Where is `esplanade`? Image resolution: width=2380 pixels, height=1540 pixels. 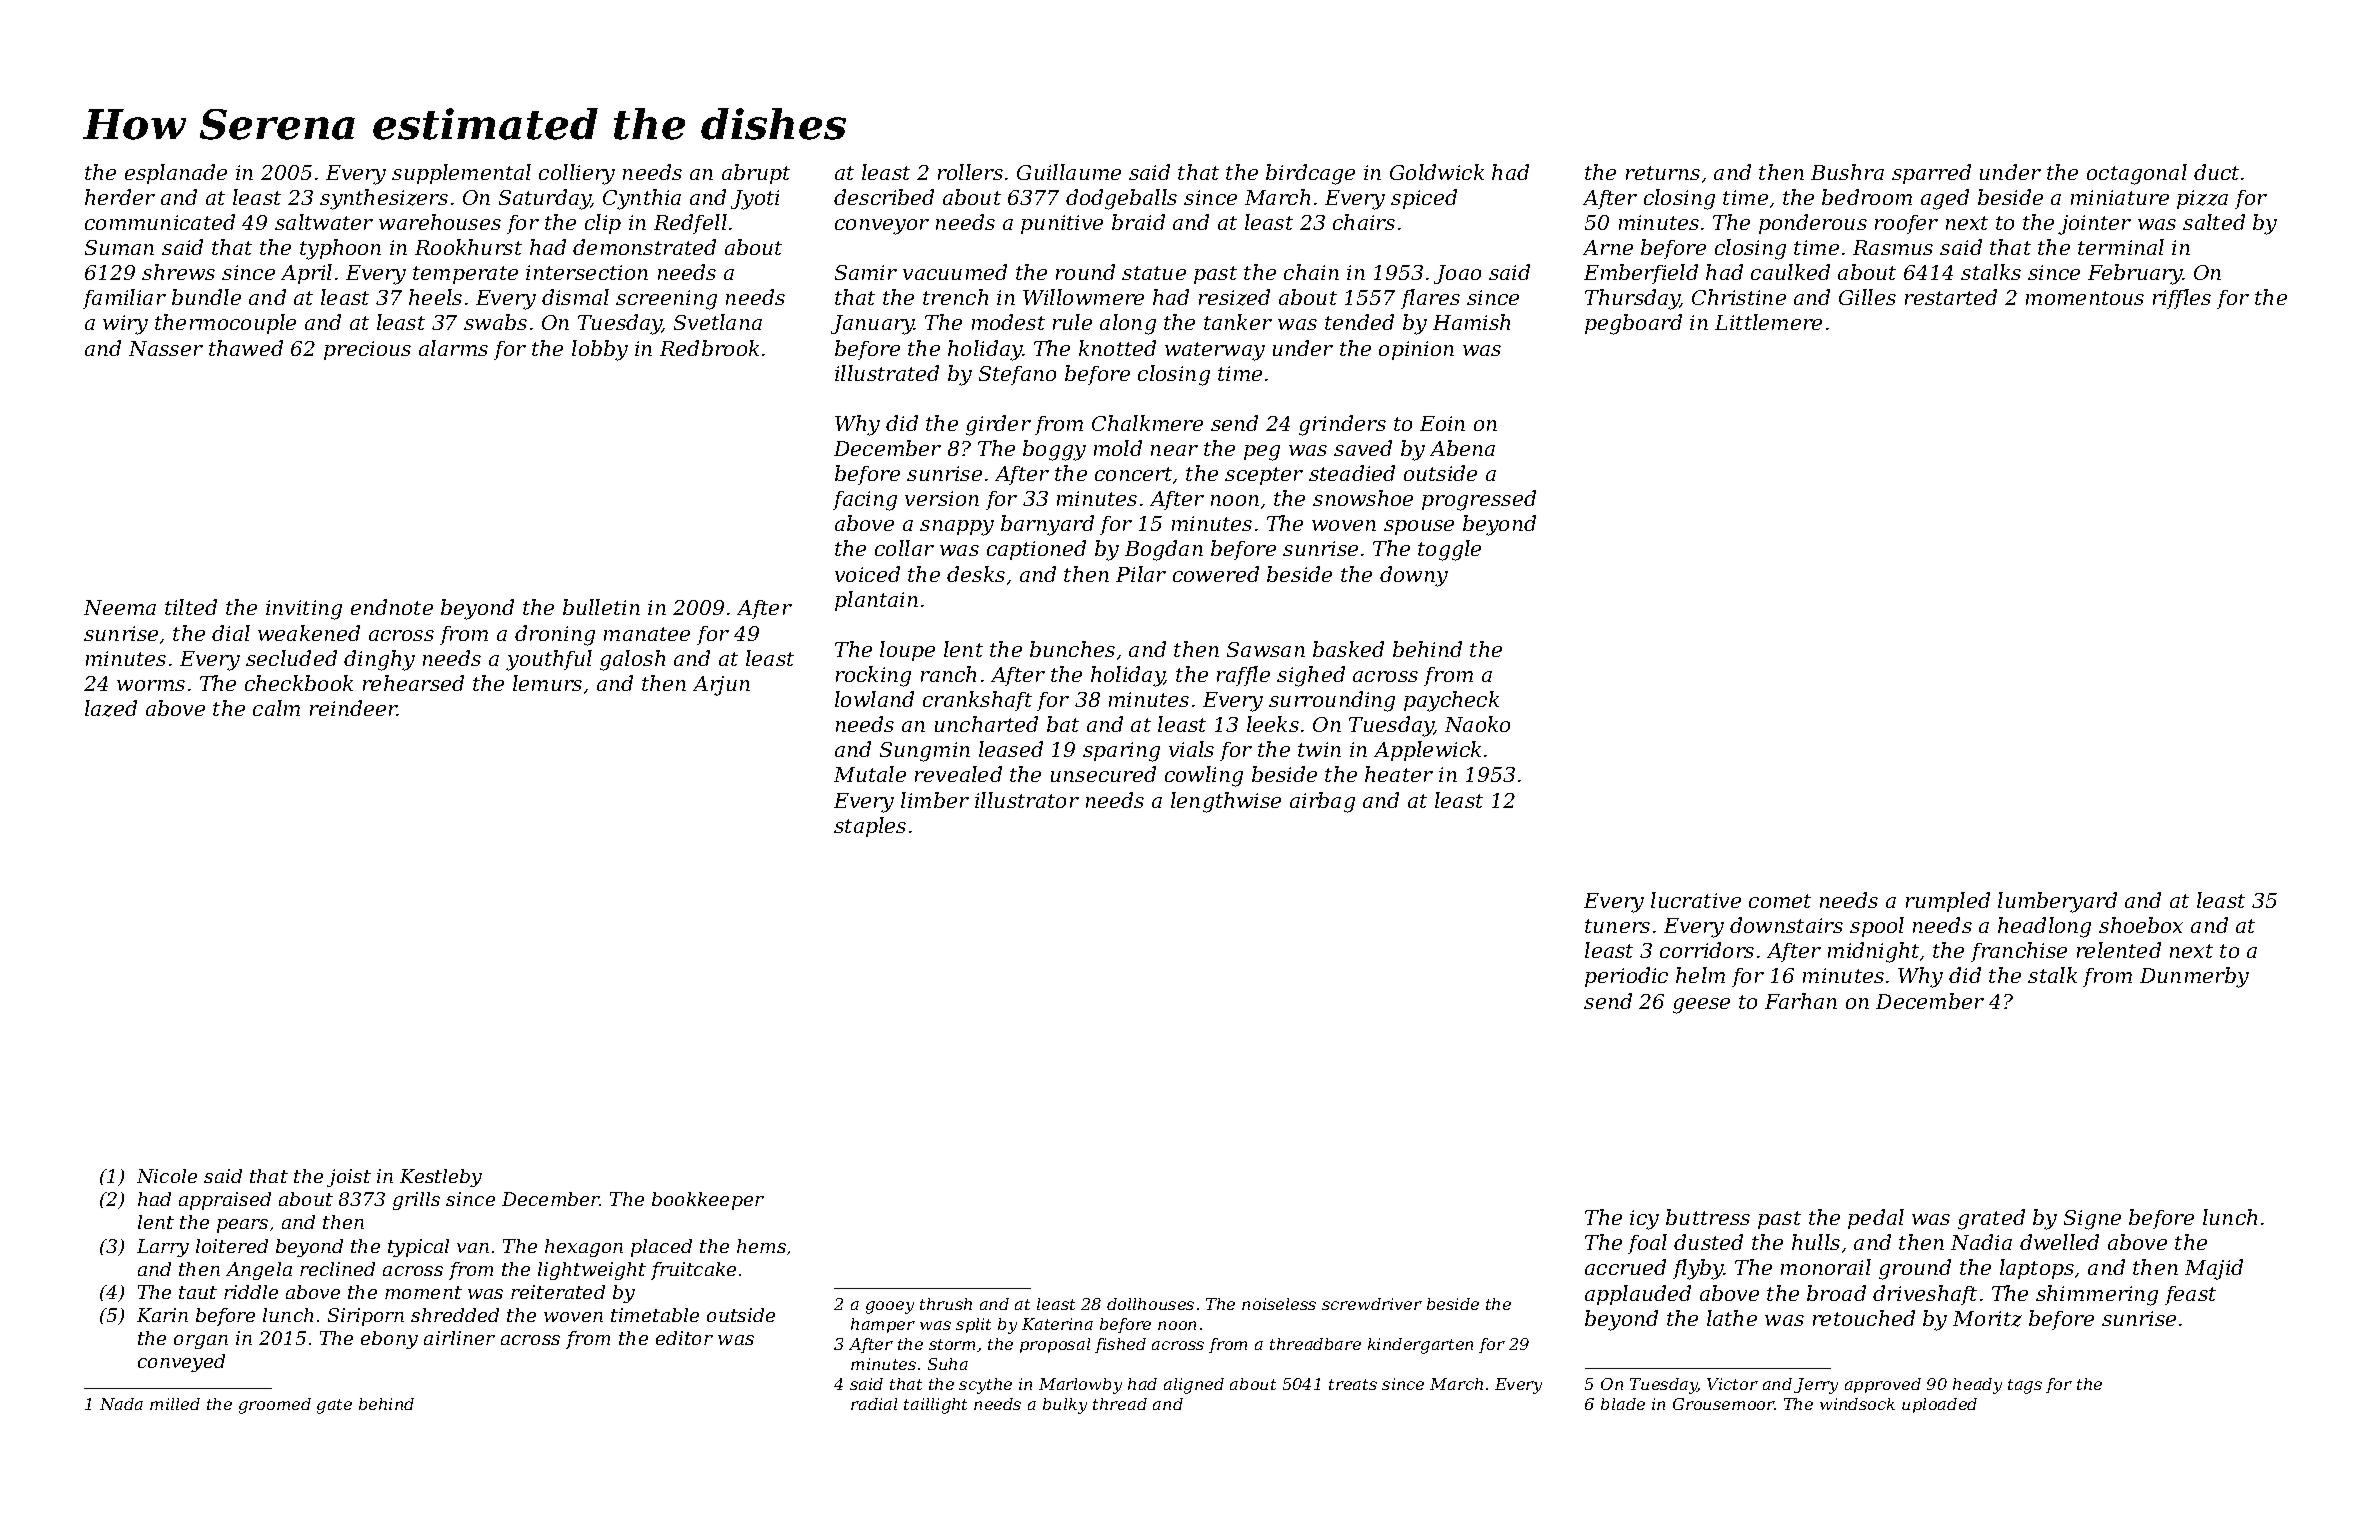
esplanade is located at coordinates (176, 174).
